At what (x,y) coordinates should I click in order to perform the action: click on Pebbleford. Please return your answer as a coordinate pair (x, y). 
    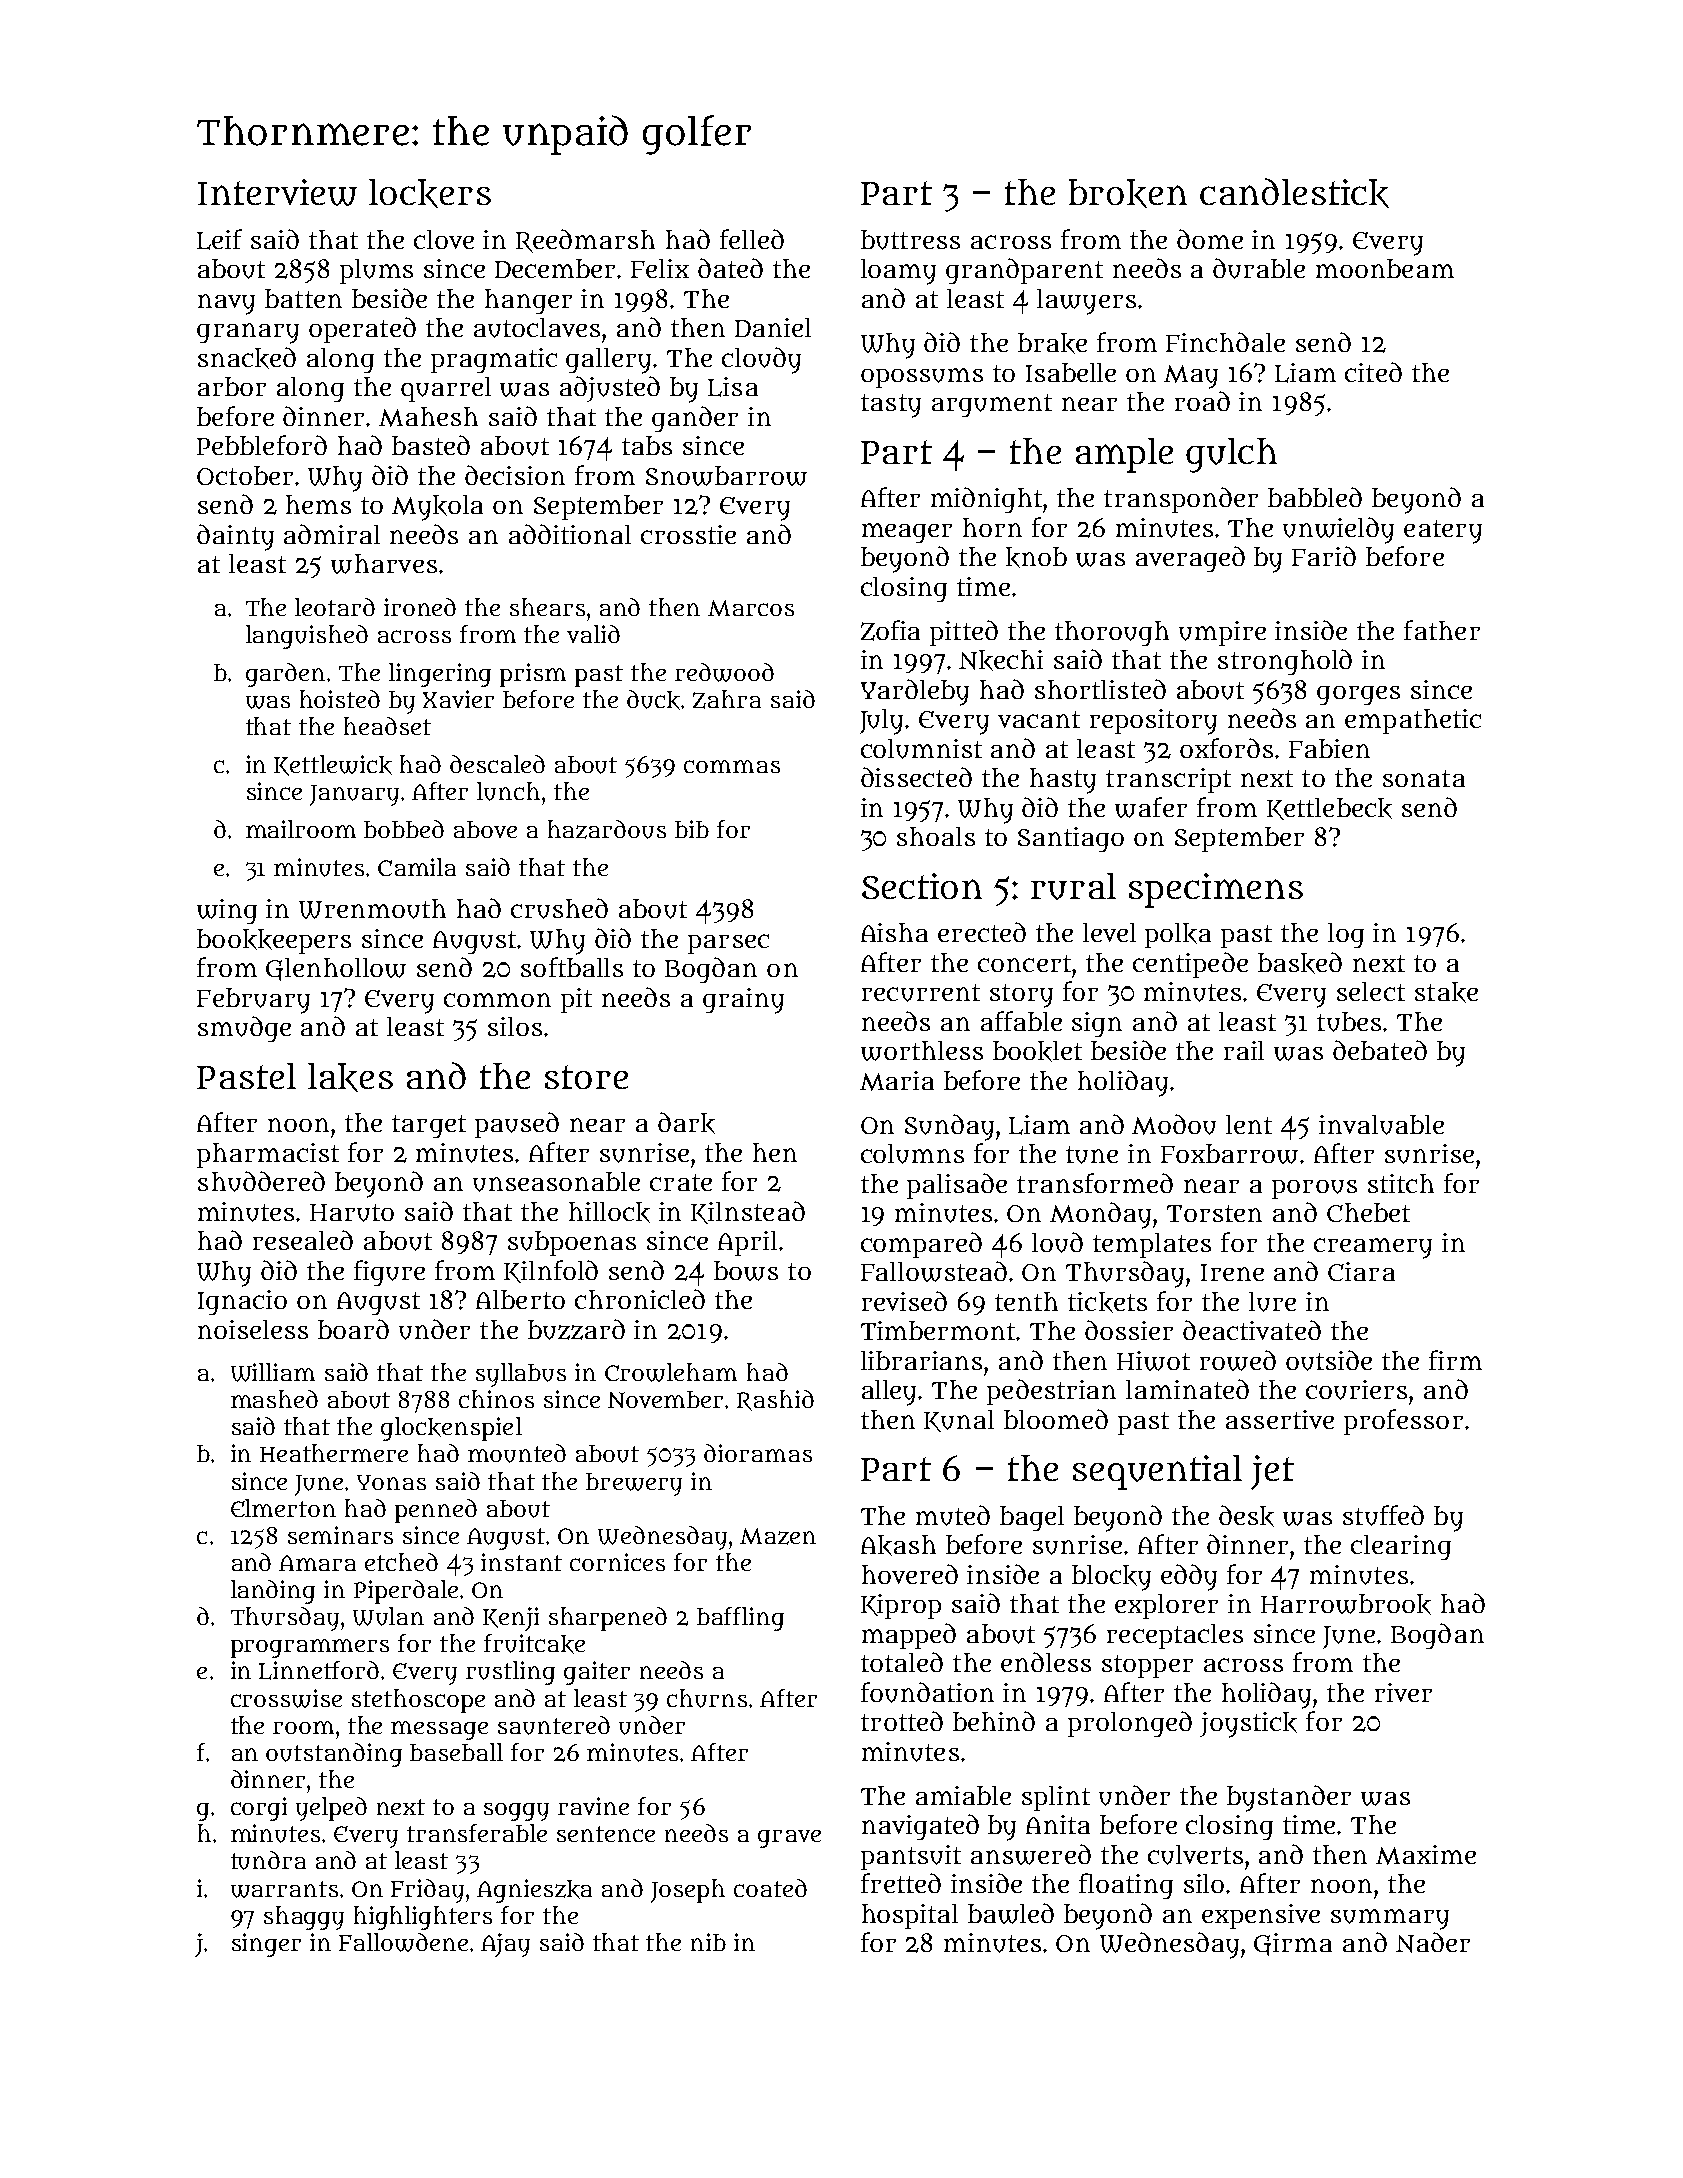
    Looking at the image, I should click on (262, 445).
